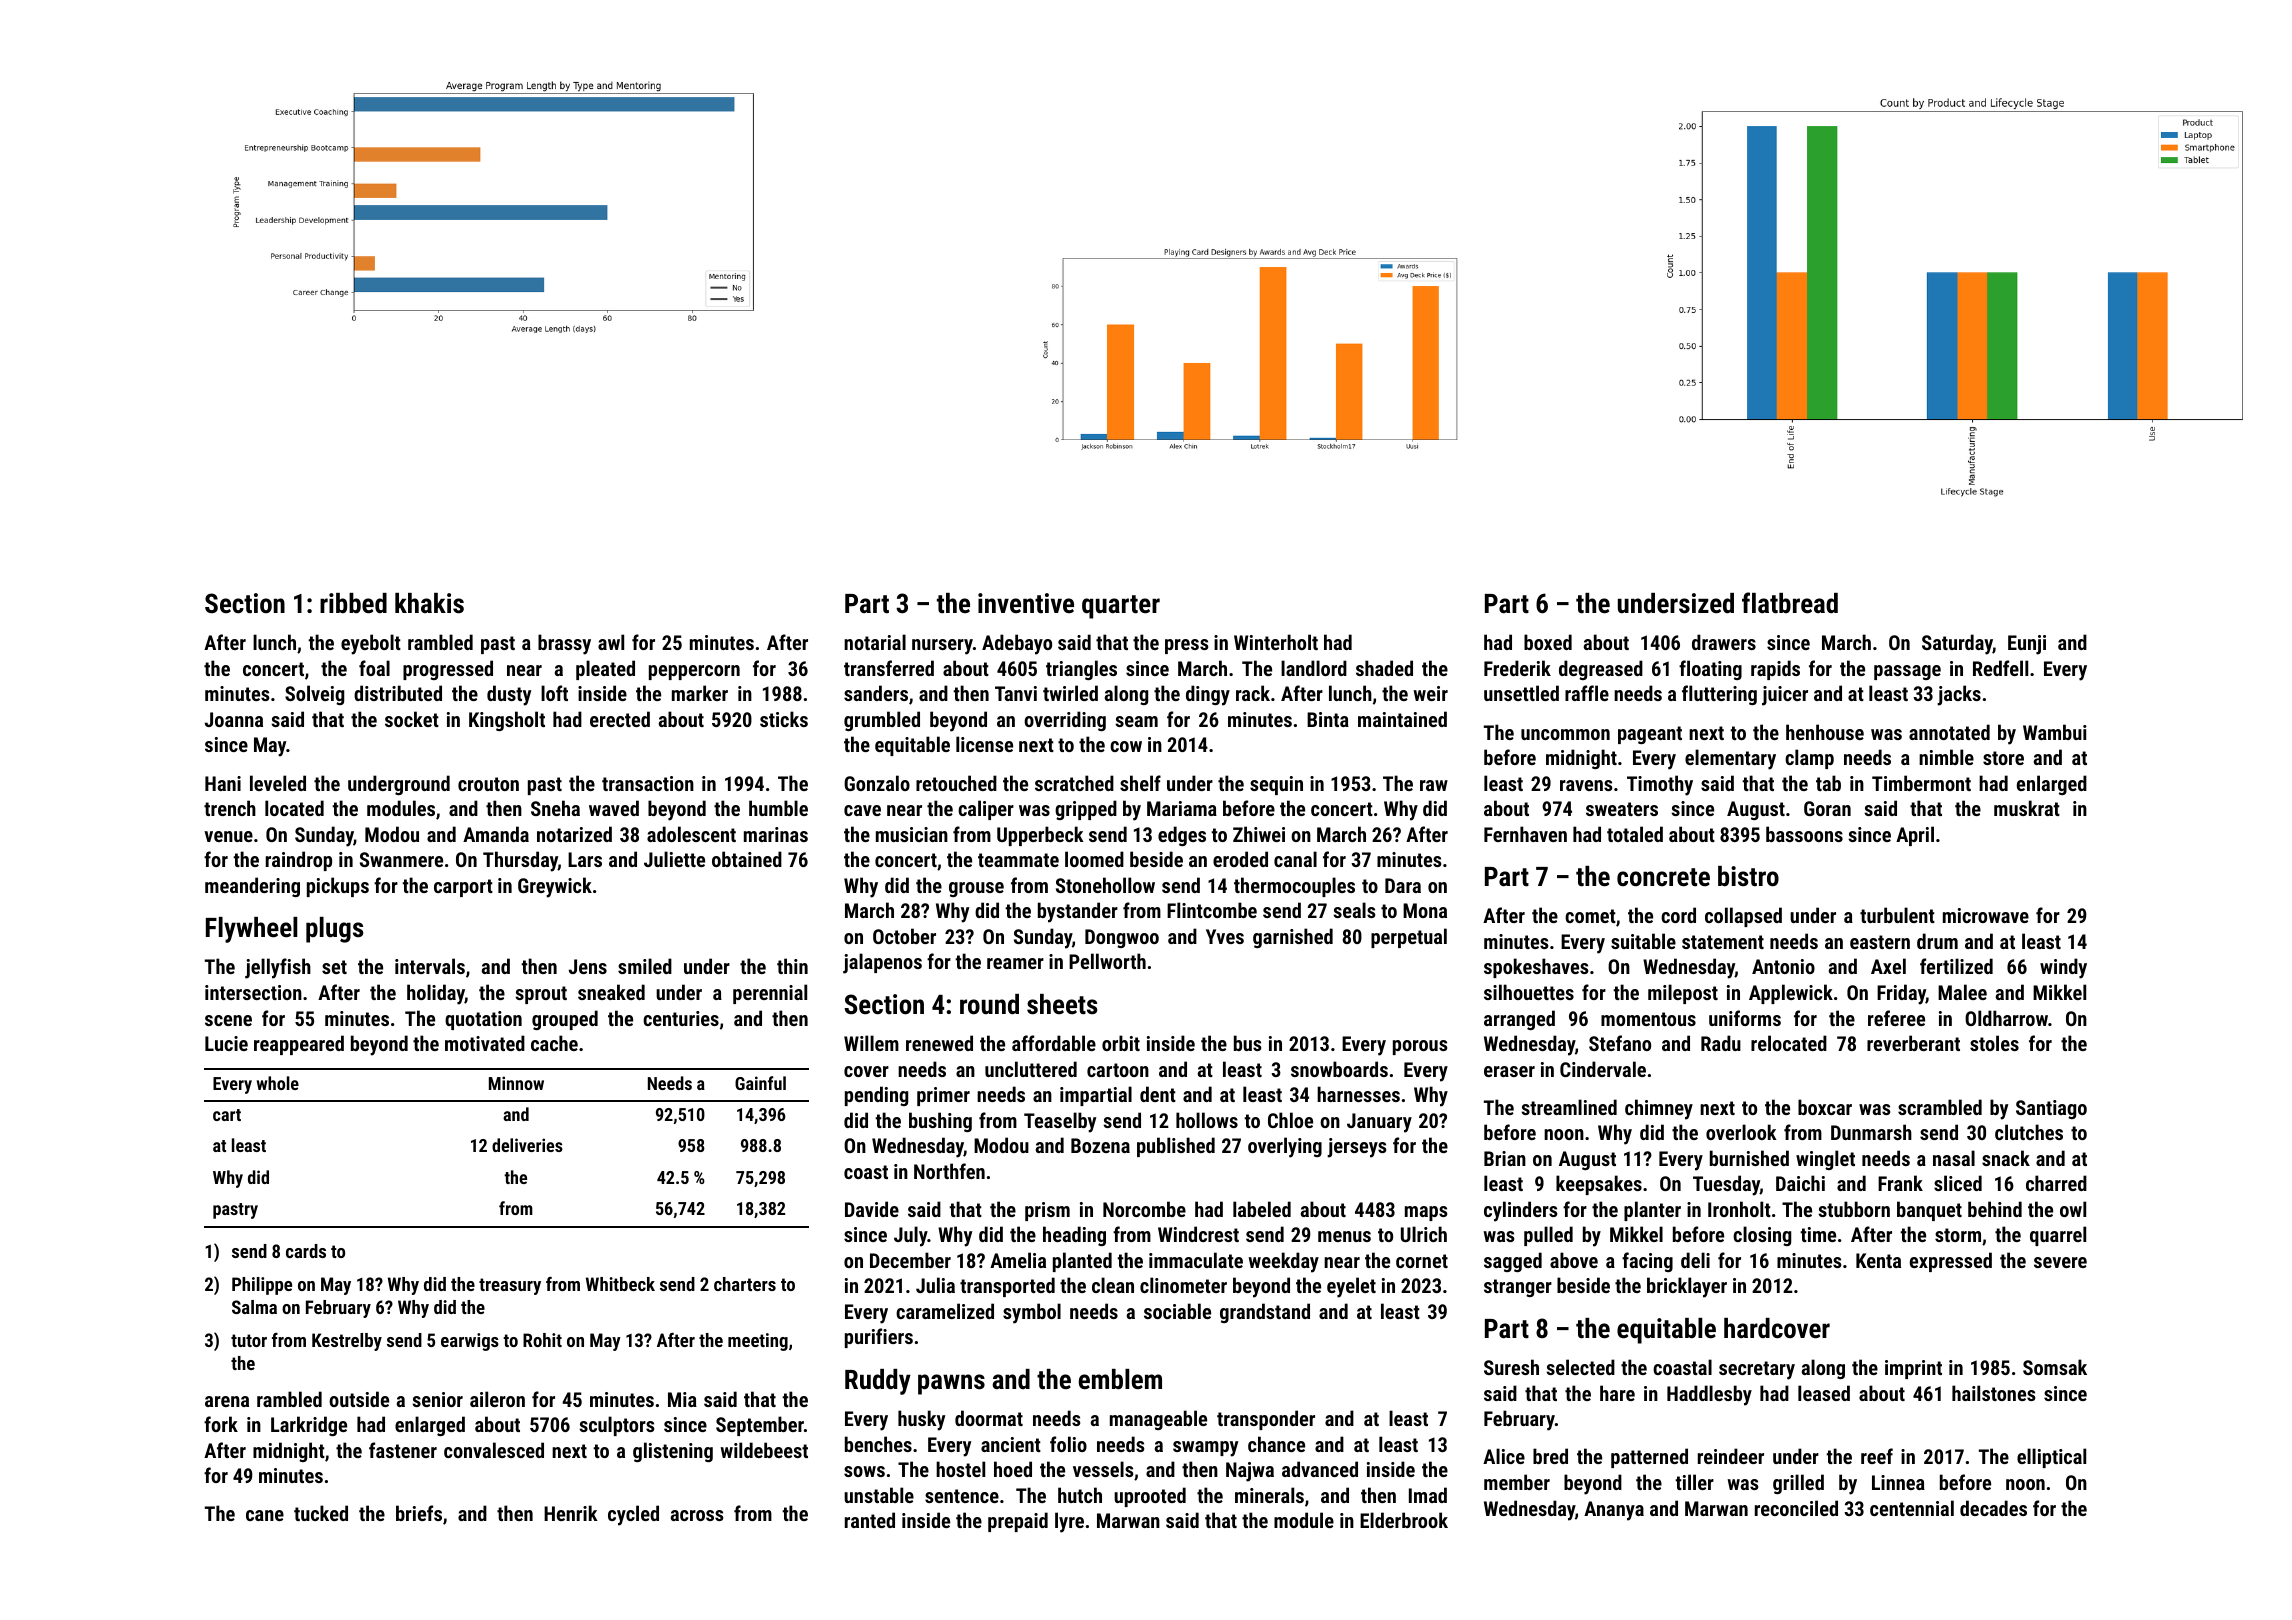 The height and width of the screenshot is (1620, 2292). I want to click on convalesced, so click(494, 1450).
